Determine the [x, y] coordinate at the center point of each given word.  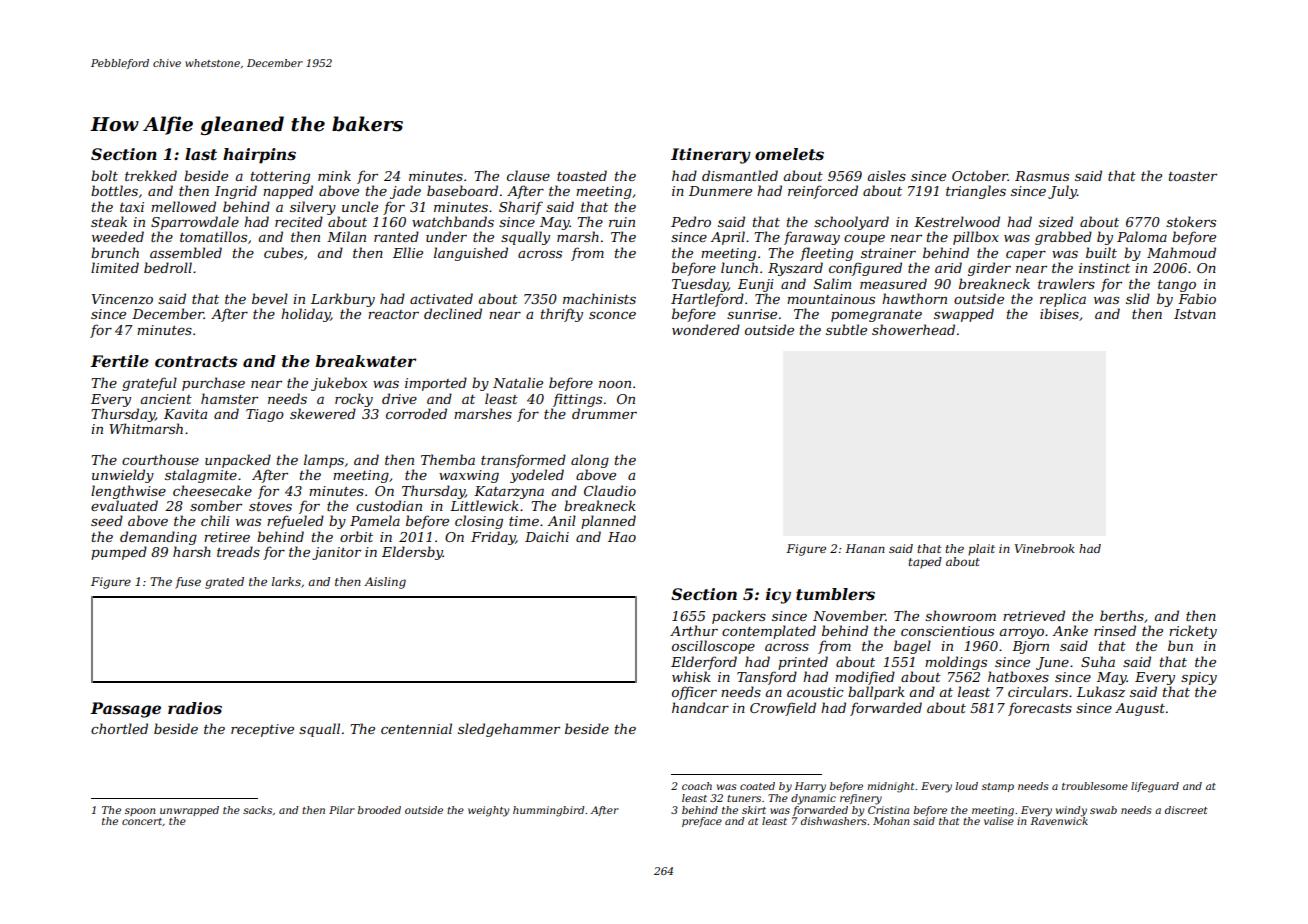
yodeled [537, 476]
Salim [832, 283]
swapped [964, 315]
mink [334, 175]
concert [142, 821]
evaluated [124, 505]
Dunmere [720, 191]
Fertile [119, 361]
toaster [1193, 176]
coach [697, 786]
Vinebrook [1045, 548]
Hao [622, 537]
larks [286, 581]
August [1140, 709]
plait [981, 550]
